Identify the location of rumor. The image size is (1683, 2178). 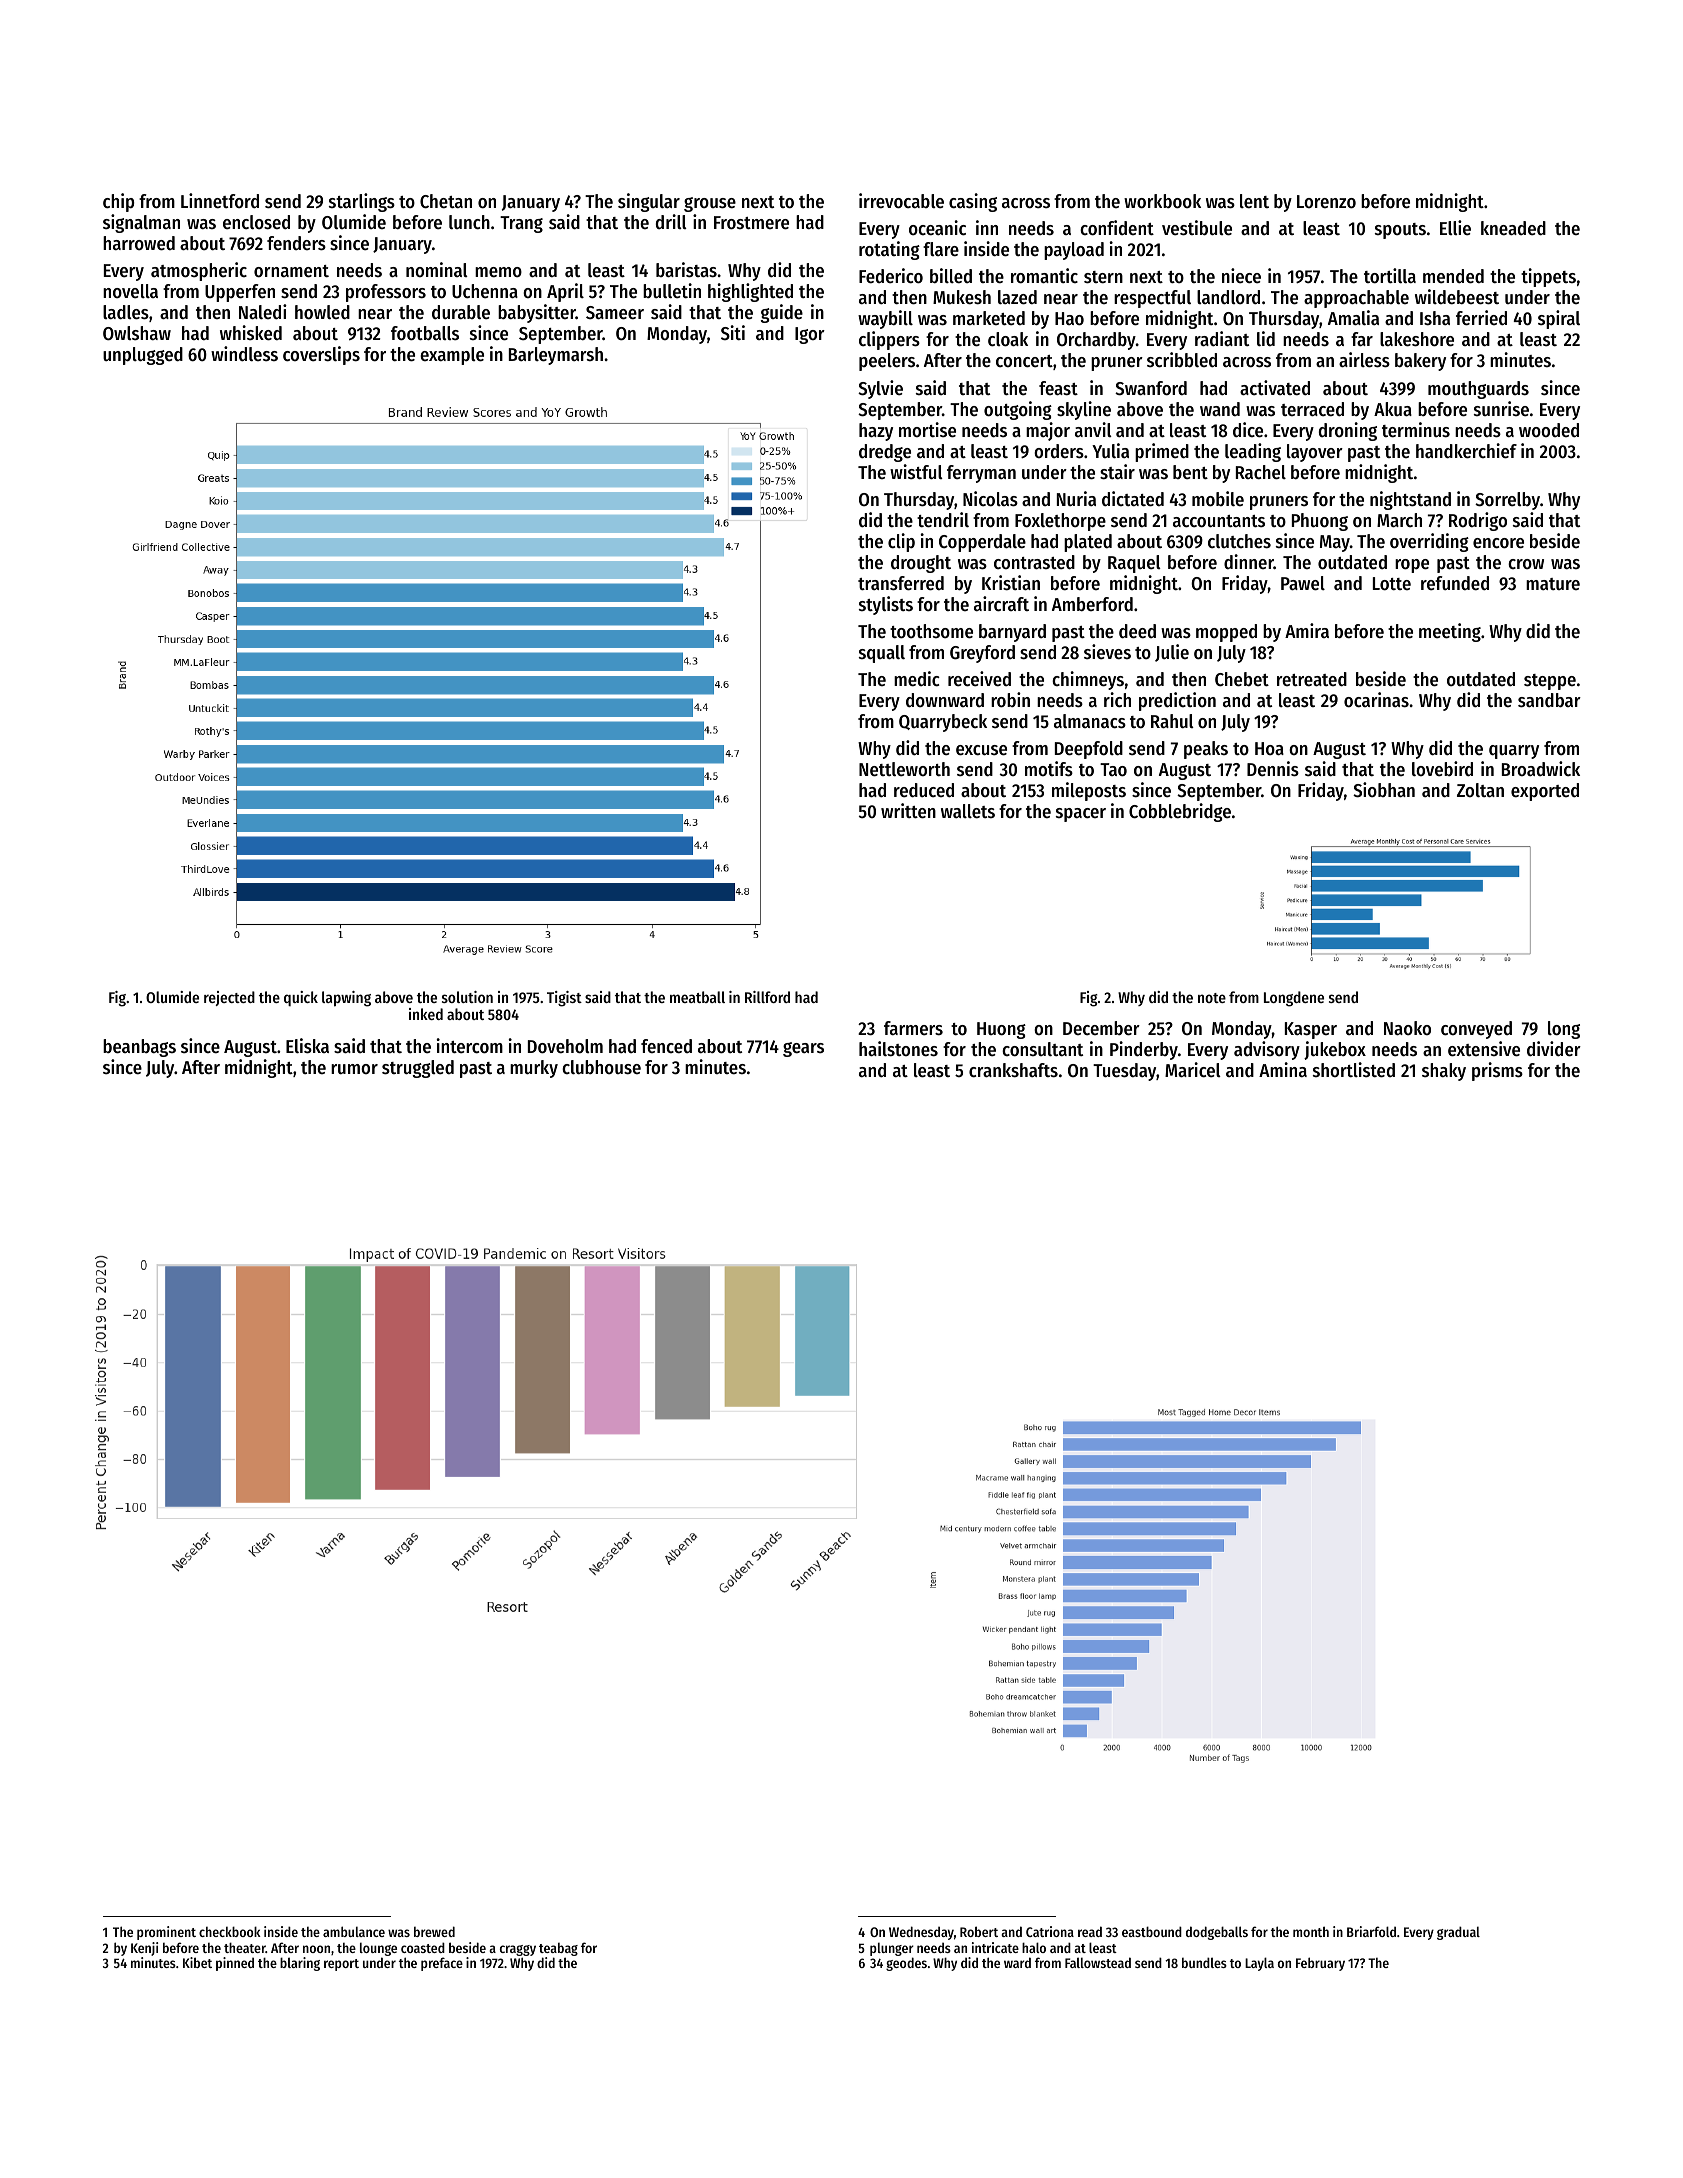
(354, 1069).
